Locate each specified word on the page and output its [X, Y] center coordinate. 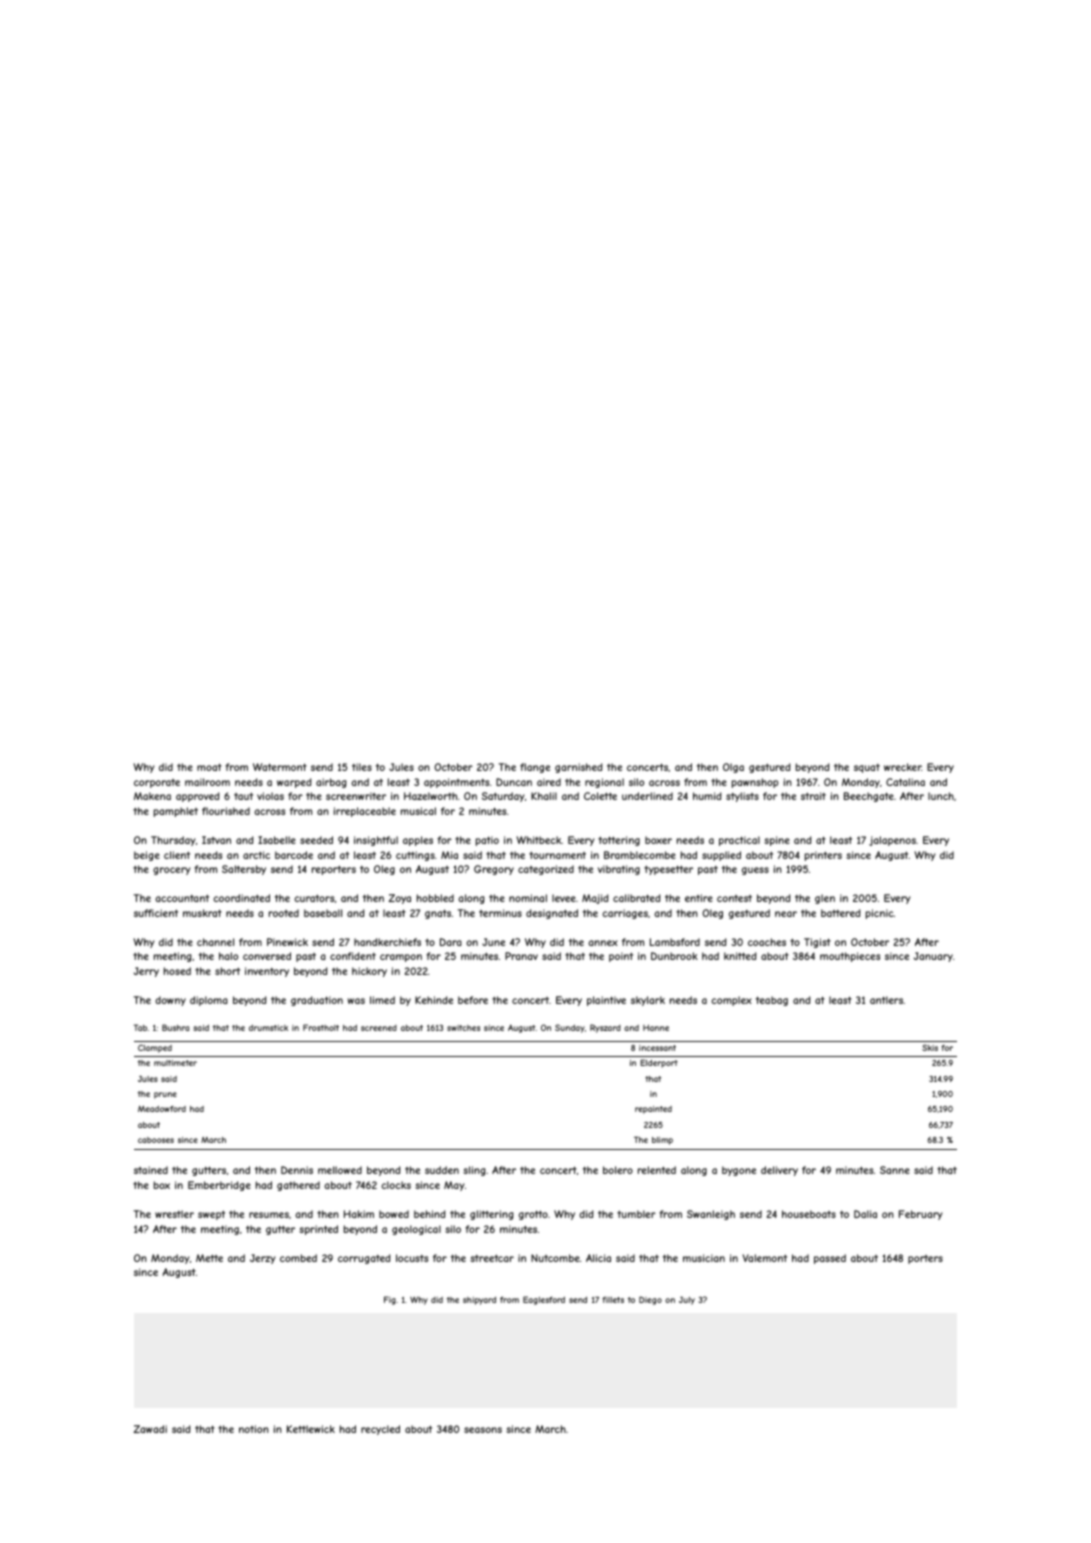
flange [535, 768]
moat [209, 767]
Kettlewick [311, 1429]
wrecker [902, 767]
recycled [380, 1430]
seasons [483, 1430]
